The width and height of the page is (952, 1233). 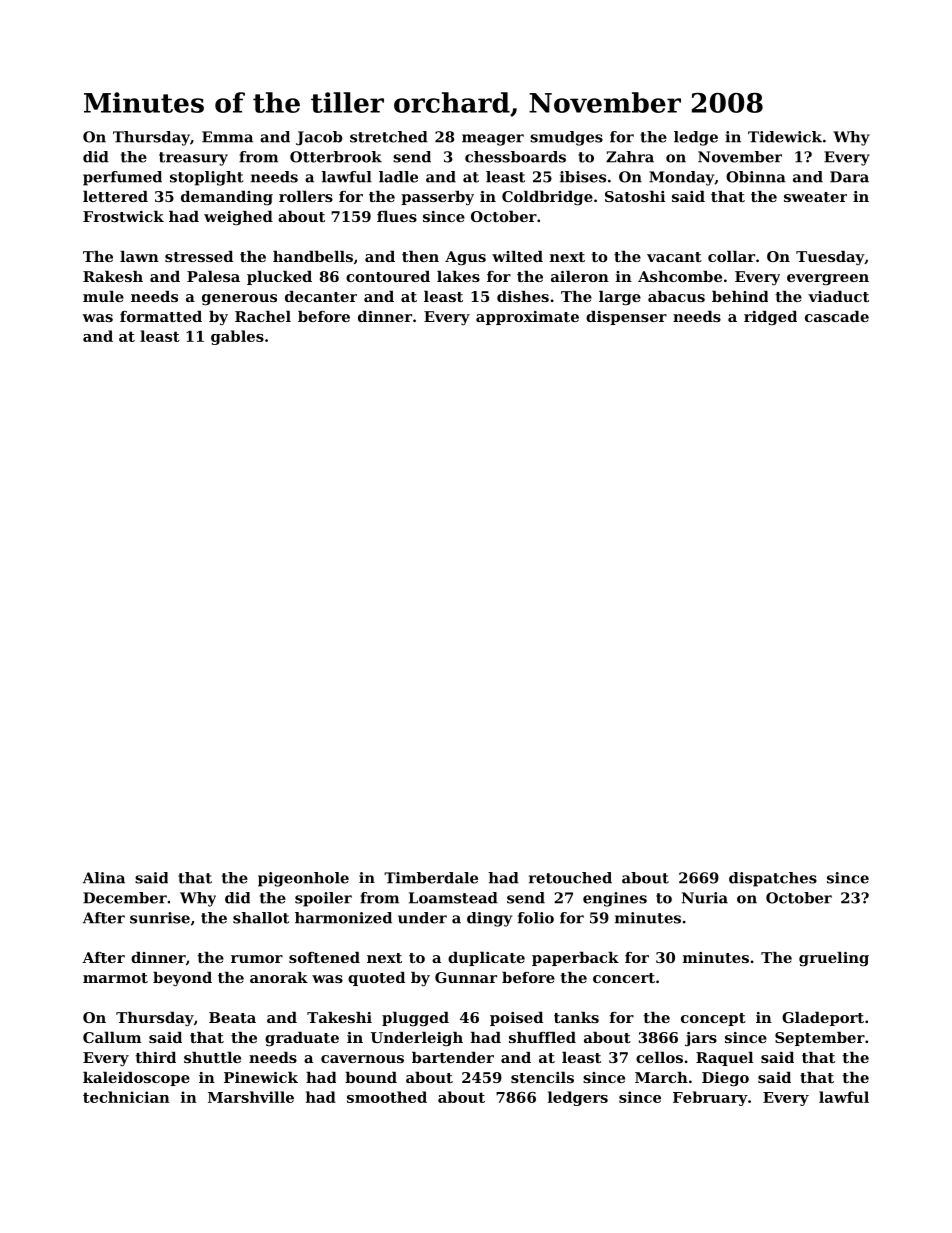 What do you see at coordinates (773, 879) in the page?
I see `dispatches` at bounding box center [773, 879].
